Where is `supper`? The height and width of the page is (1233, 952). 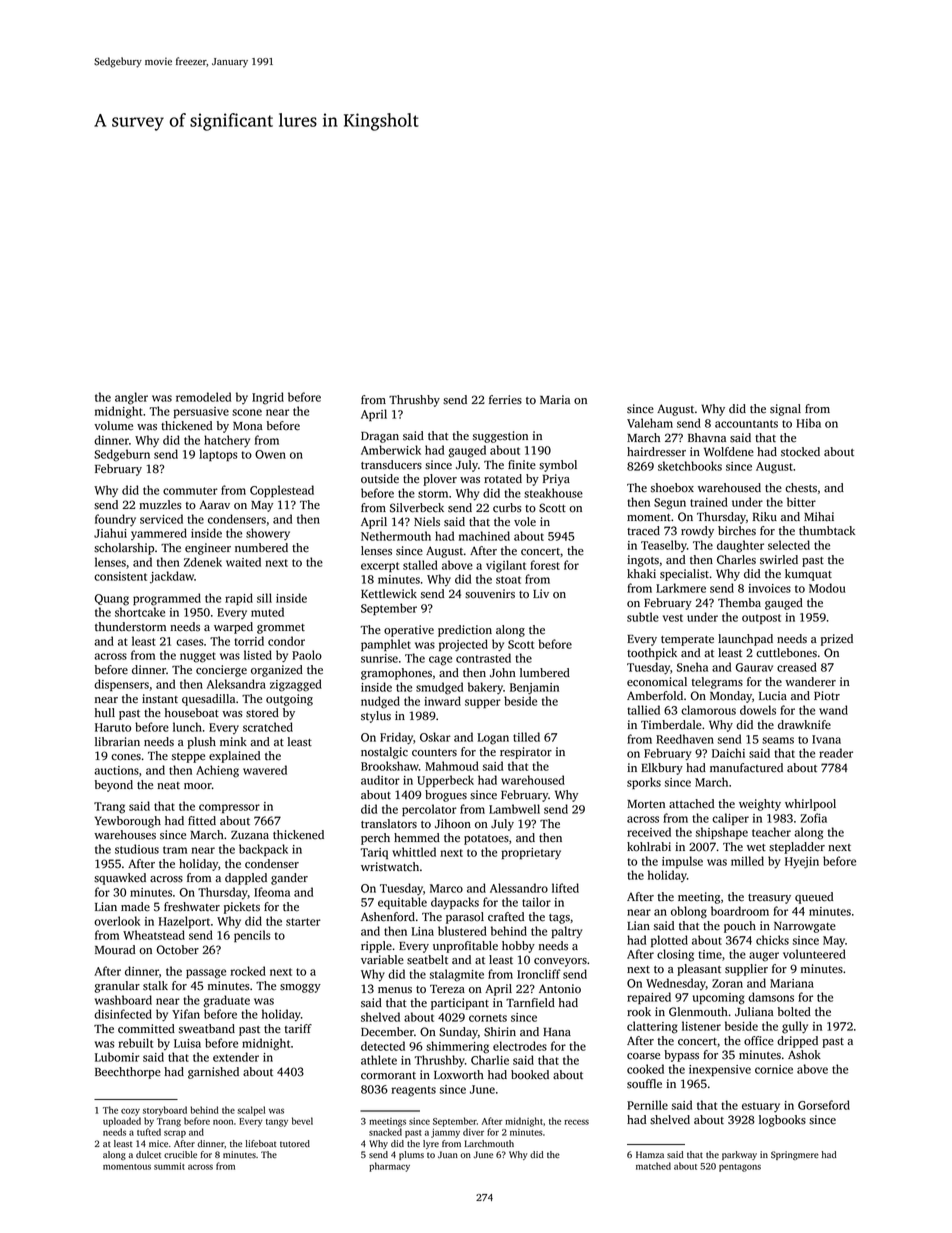
supper is located at coordinates (483, 703).
